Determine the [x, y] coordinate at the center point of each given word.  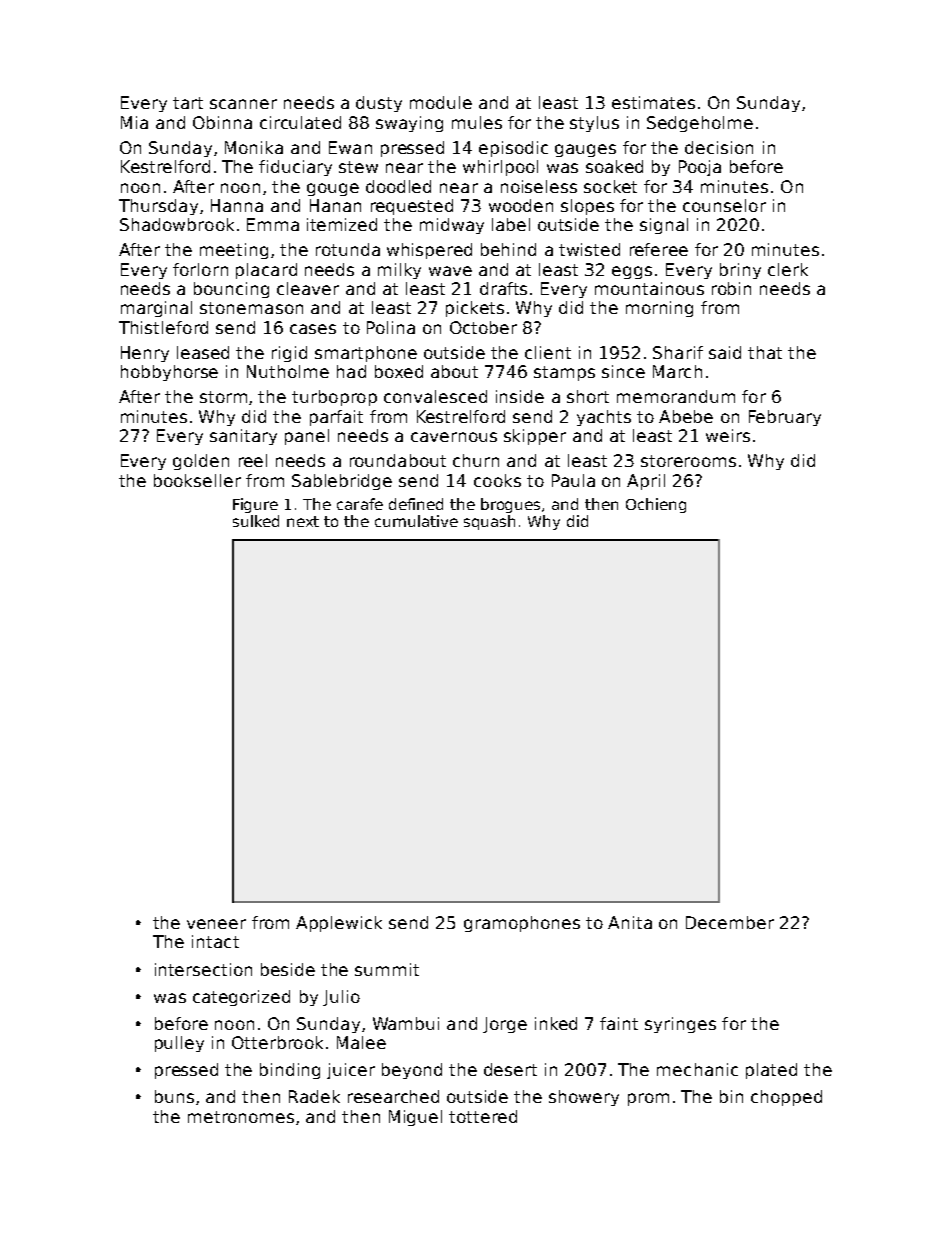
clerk [788, 269]
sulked [256, 521]
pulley [179, 1044]
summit [387, 969]
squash [489, 522]
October [483, 327]
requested [412, 207]
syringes [680, 1025]
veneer [216, 924]
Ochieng [656, 505]
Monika [254, 147]
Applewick [339, 924]
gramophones [522, 924]
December [730, 922]
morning [659, 309]
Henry [145, 354]
